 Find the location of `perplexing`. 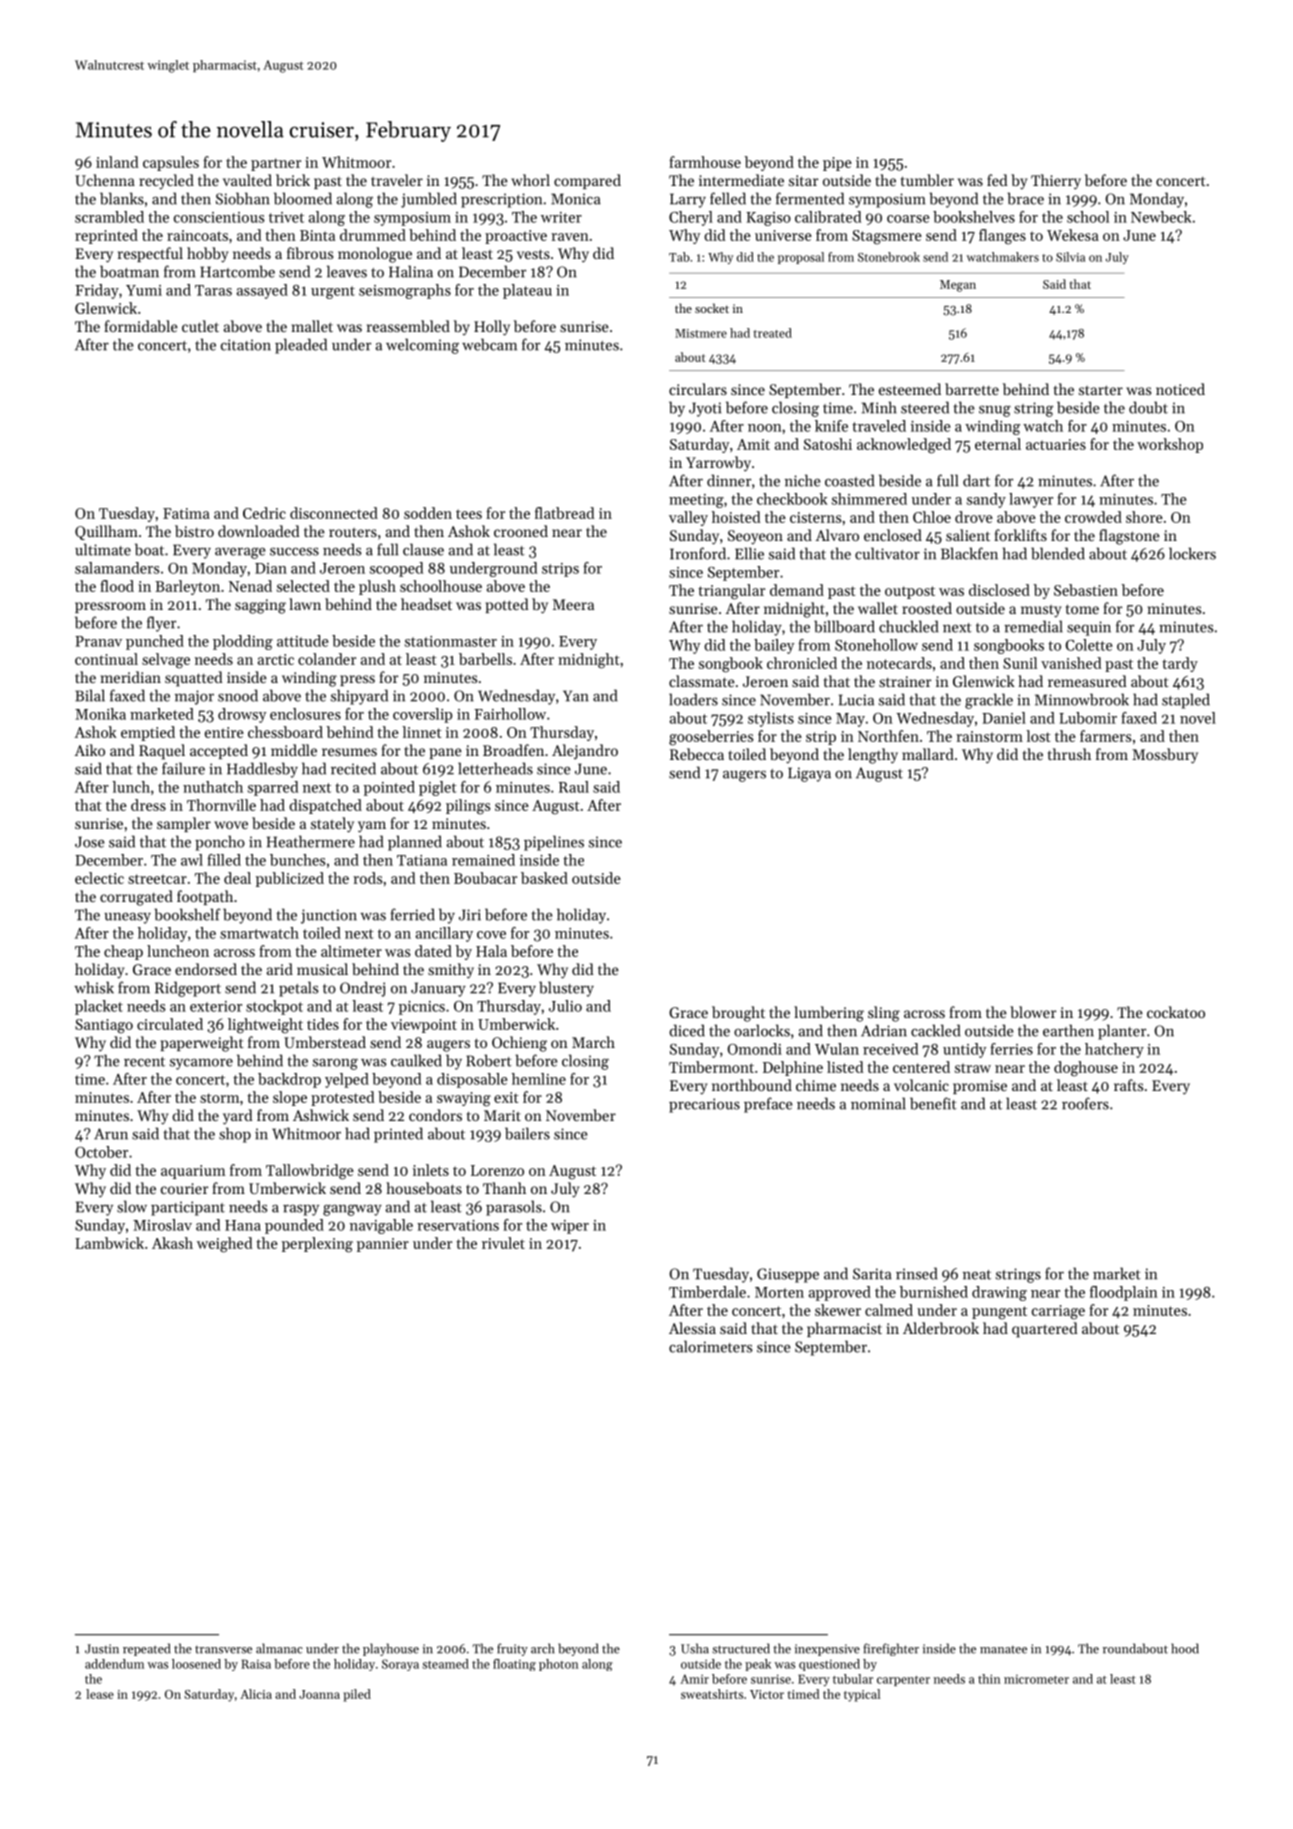

perplexing is located at coordinates (317, 1245).
